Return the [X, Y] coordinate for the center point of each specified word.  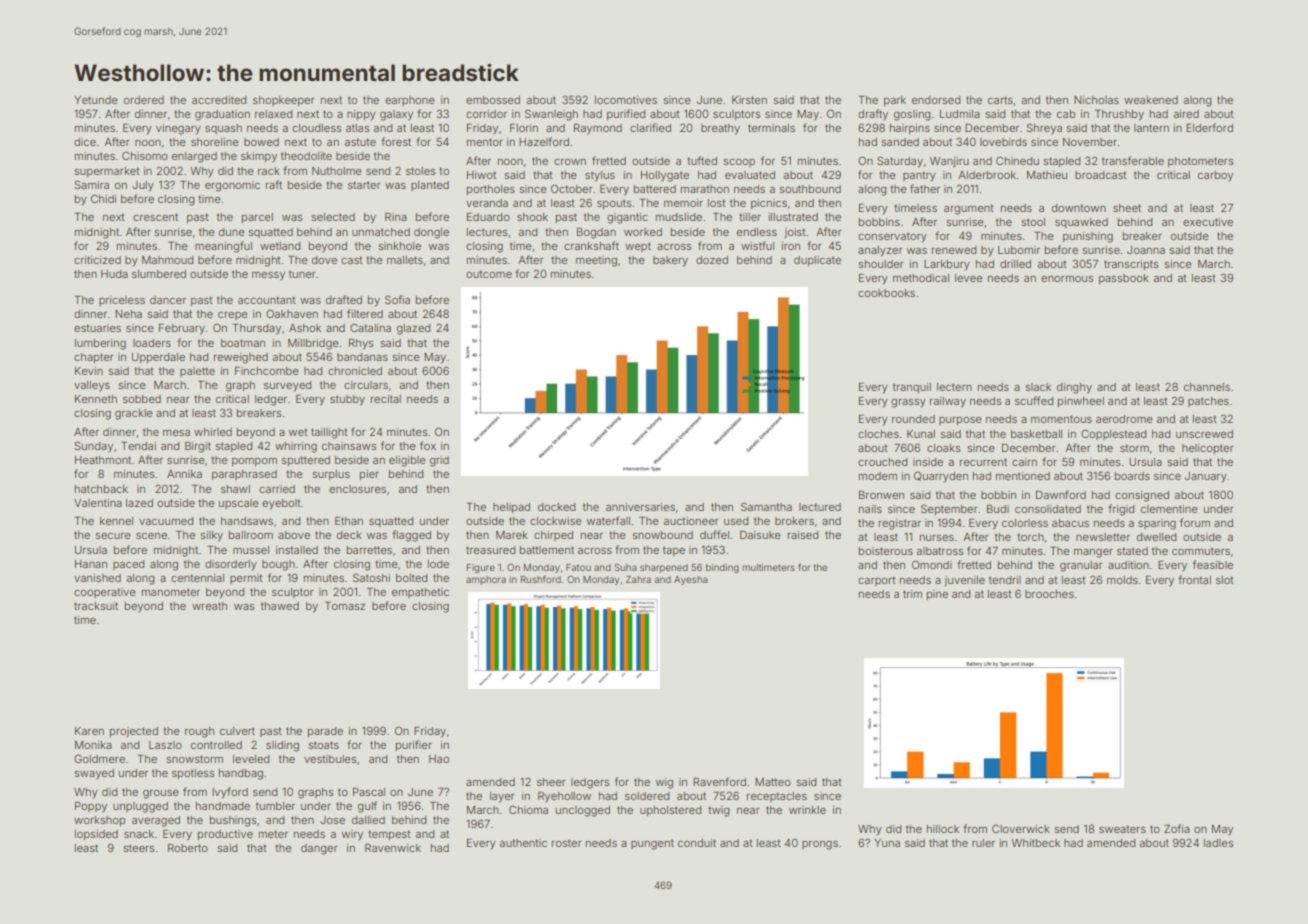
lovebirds [1003, 142]
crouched [882, 462]
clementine [1169, 509]
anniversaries [640, 507]
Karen [89, 731]
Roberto [188, 848]
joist [795, 233]
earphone [410, 101]
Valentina [98, 503]
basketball [1036, 434]
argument [969, 209]
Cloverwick [1021, 828]
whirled [213, 432]
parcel [257, 218]
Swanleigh [551, 115]
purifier [414, 745]
